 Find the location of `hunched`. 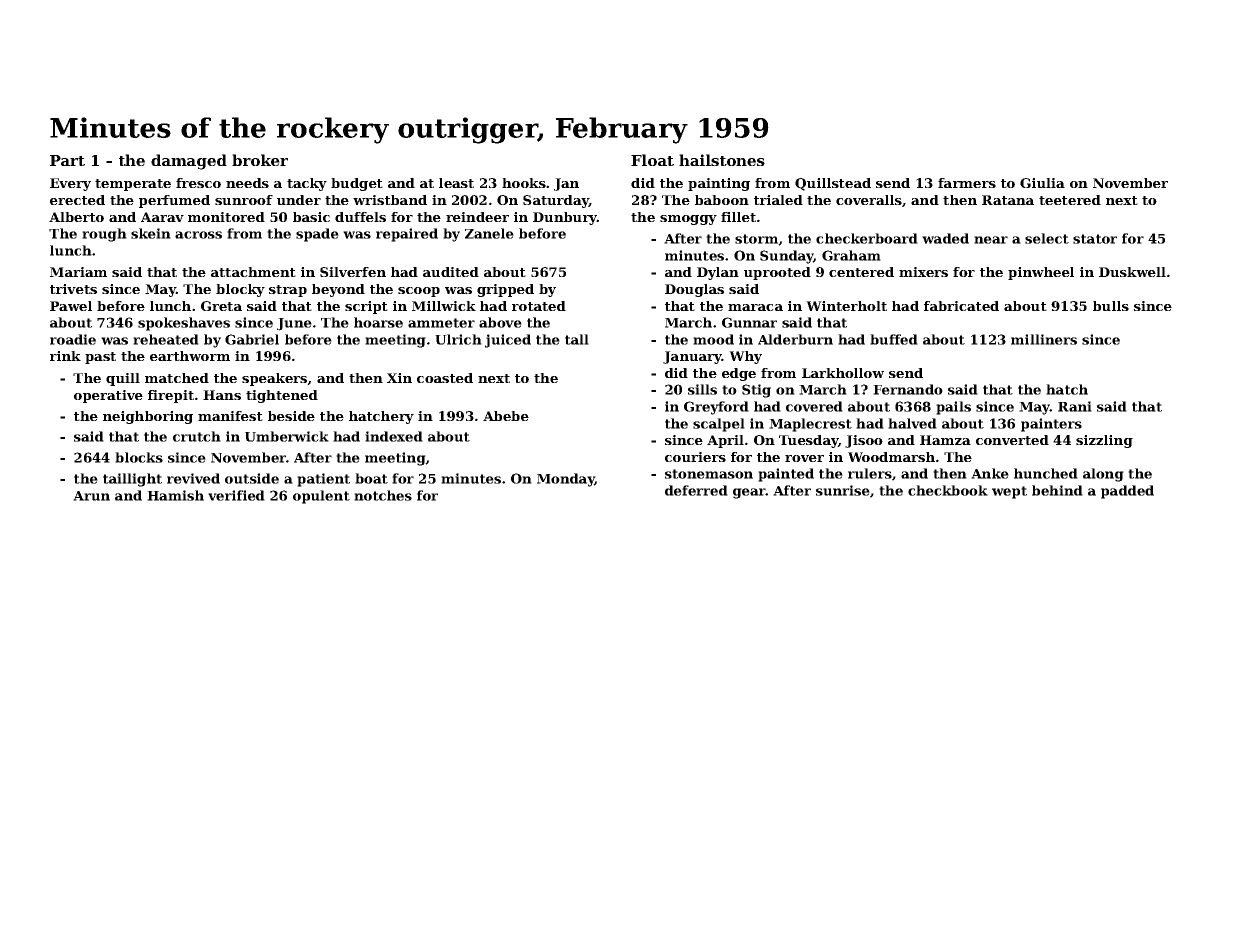

hunched is located at coordinates (1046, 473).
